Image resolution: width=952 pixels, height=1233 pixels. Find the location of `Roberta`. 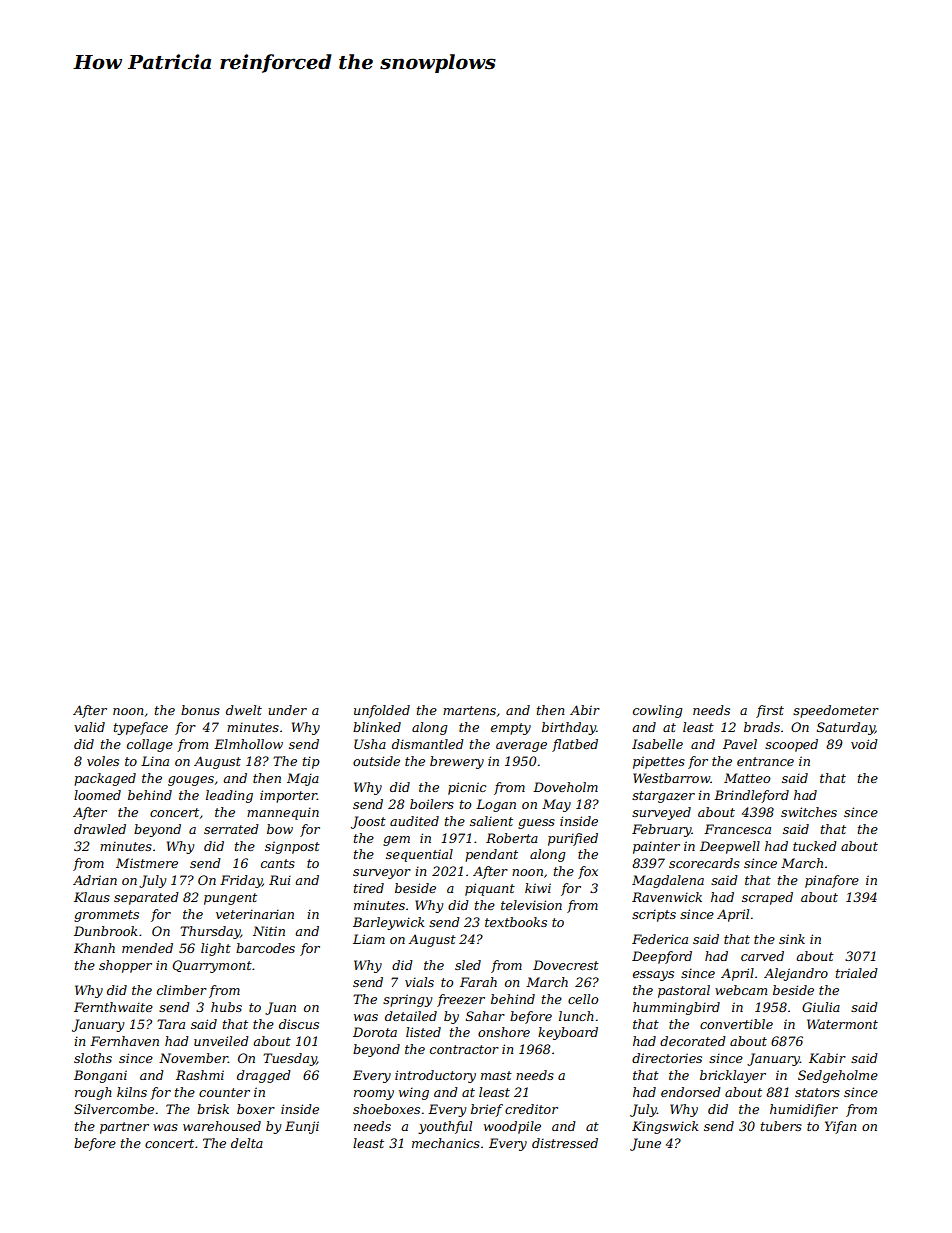

Roberta is located at coordinates (512, 838).
